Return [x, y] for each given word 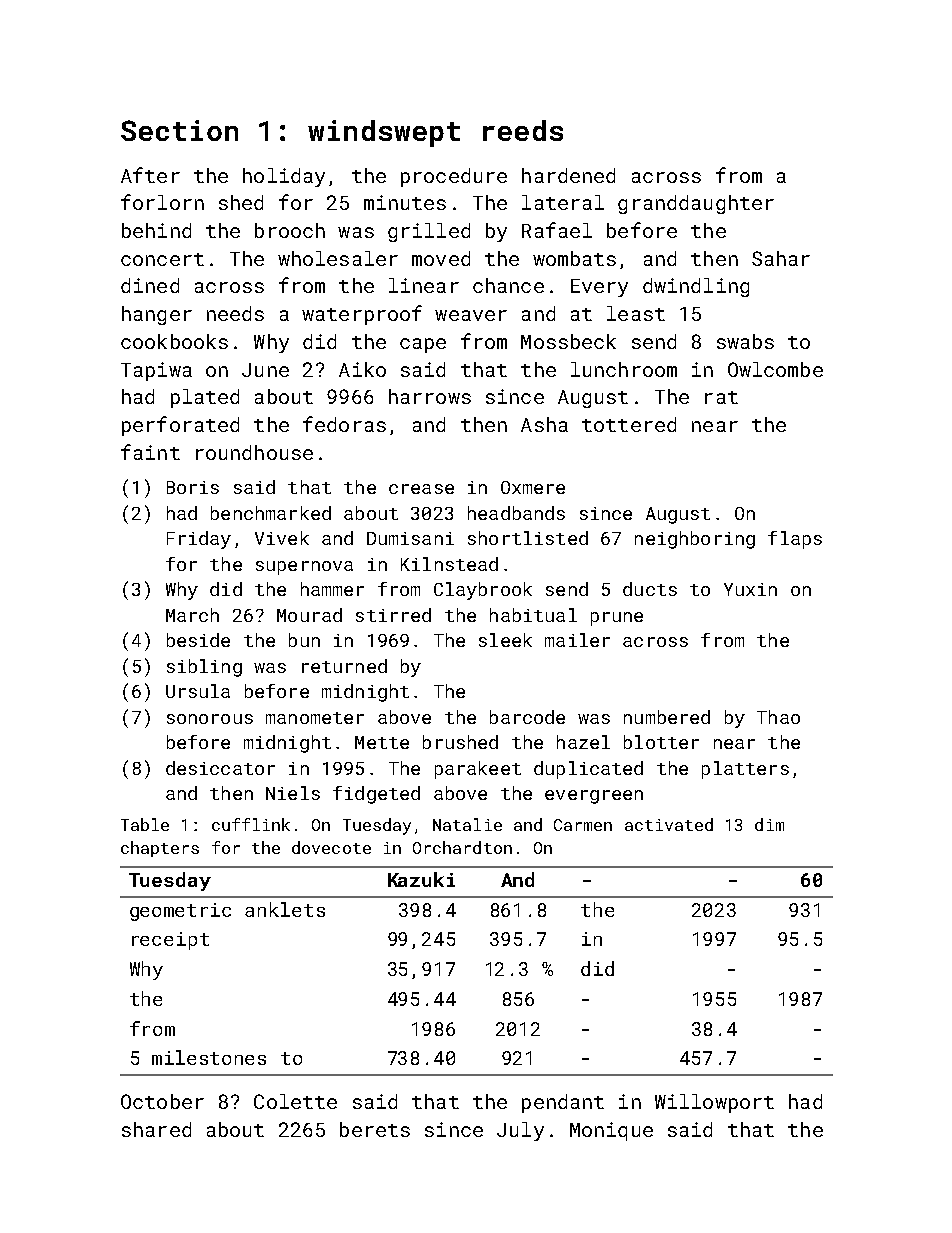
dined [150, 285]
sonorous [210, 719]
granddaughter [696, 204]
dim [769, 824]
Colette [295, 1101]
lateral [563, 202]
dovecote [331, 847]
